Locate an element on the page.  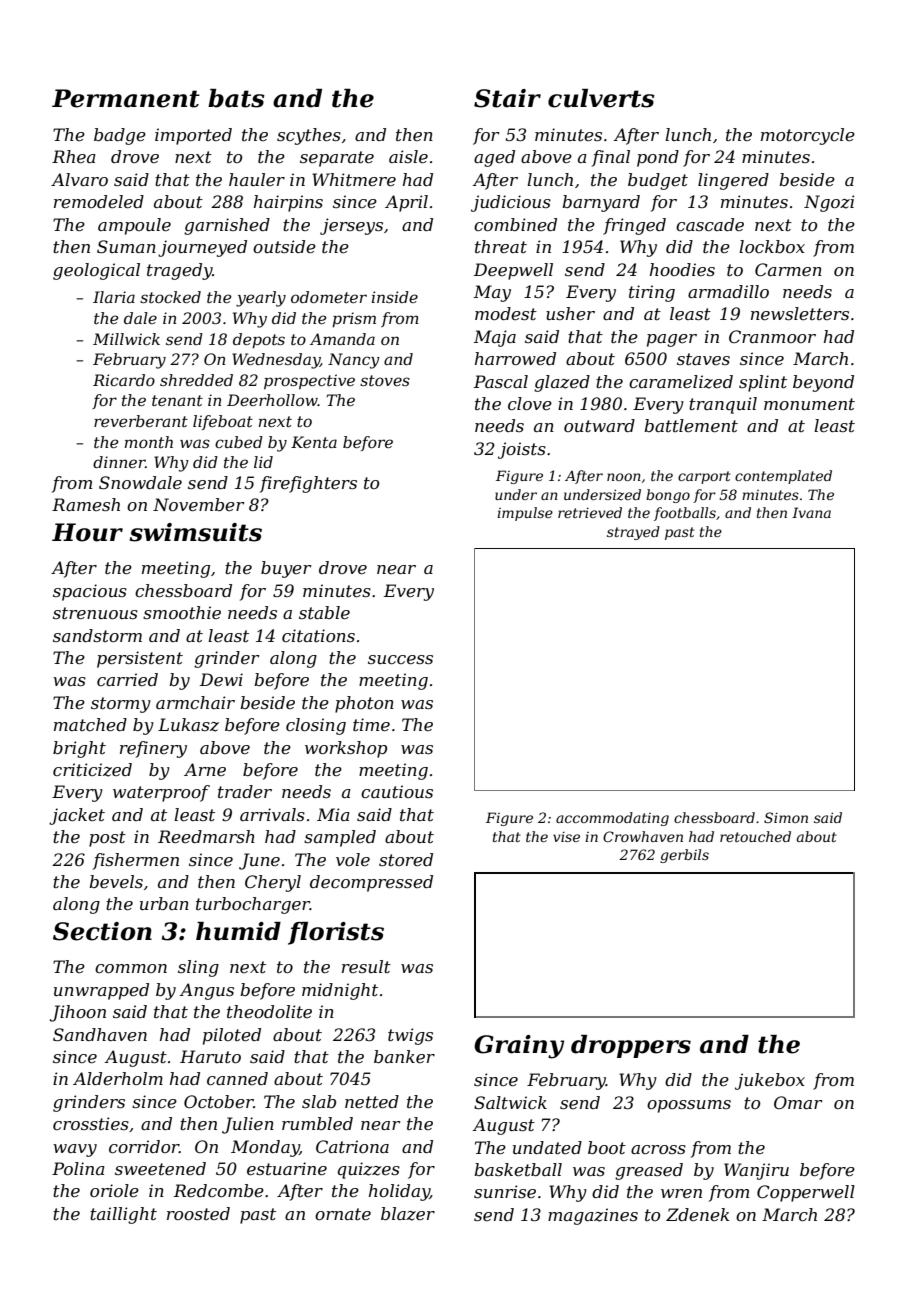
Redcombe is located at coordinates (219, 1190).
